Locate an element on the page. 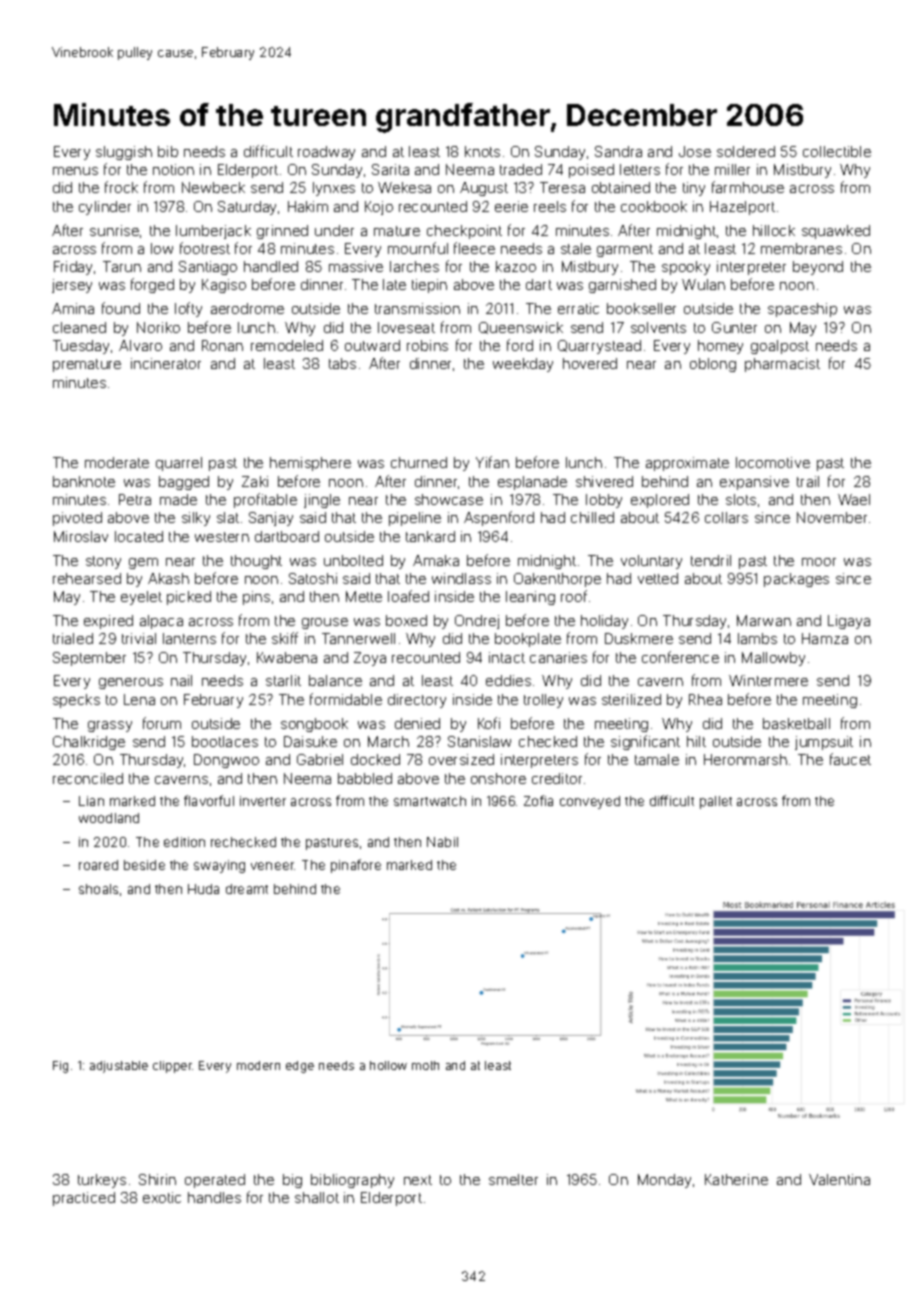 The height and width of the image is (1308, 924). soldered is located at coordinates (746, 151).
